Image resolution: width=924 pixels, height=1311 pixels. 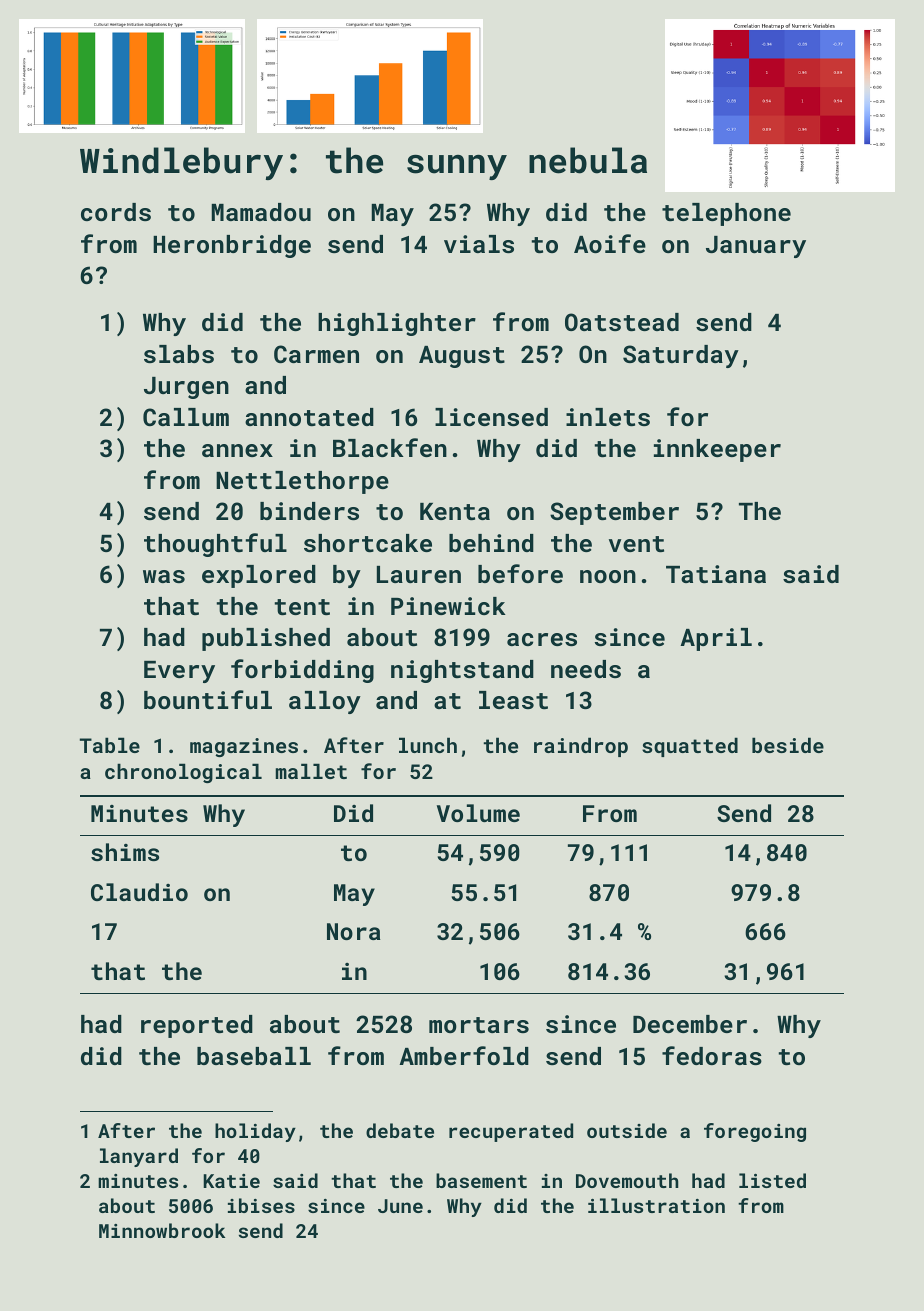 What do you see at coordinates (139, 1157) in the screenshot?
I see `lanyard` at bounding box center [139, 1157].
